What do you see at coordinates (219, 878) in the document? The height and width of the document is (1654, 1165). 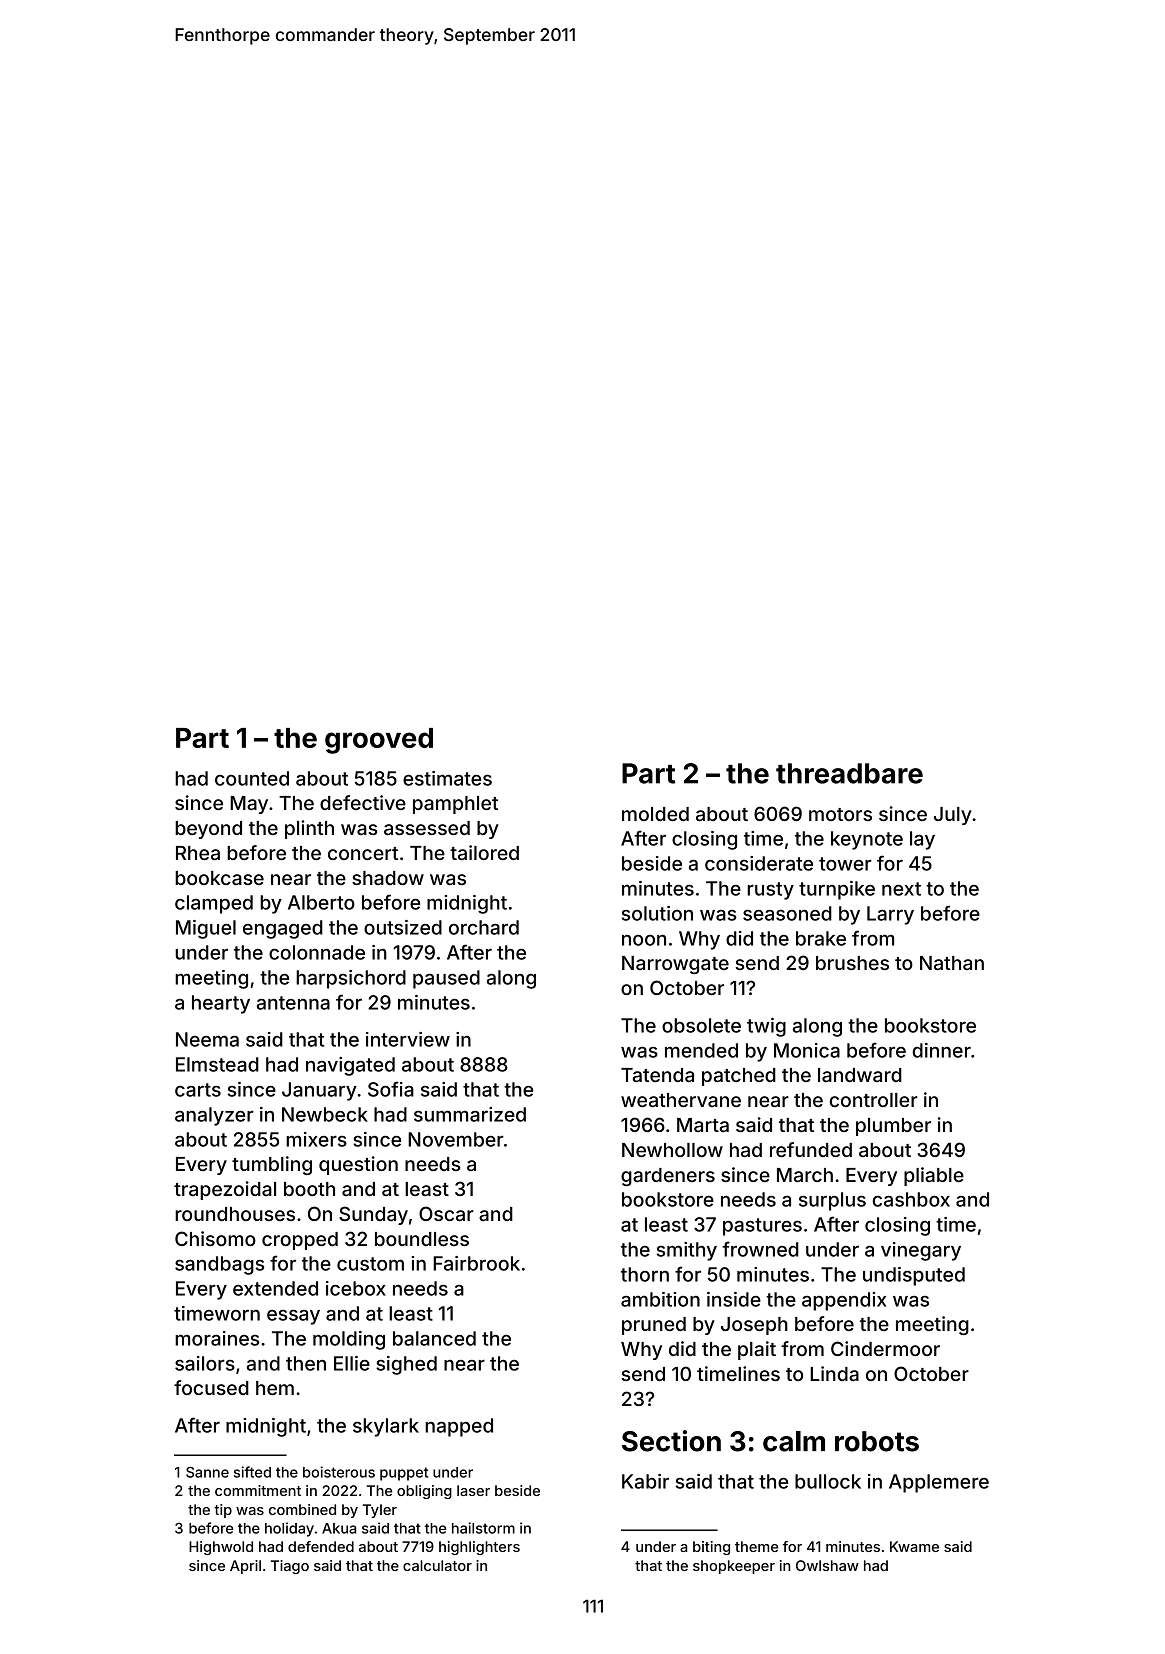 I see `bookcase` at bounding box center [219, 878].
